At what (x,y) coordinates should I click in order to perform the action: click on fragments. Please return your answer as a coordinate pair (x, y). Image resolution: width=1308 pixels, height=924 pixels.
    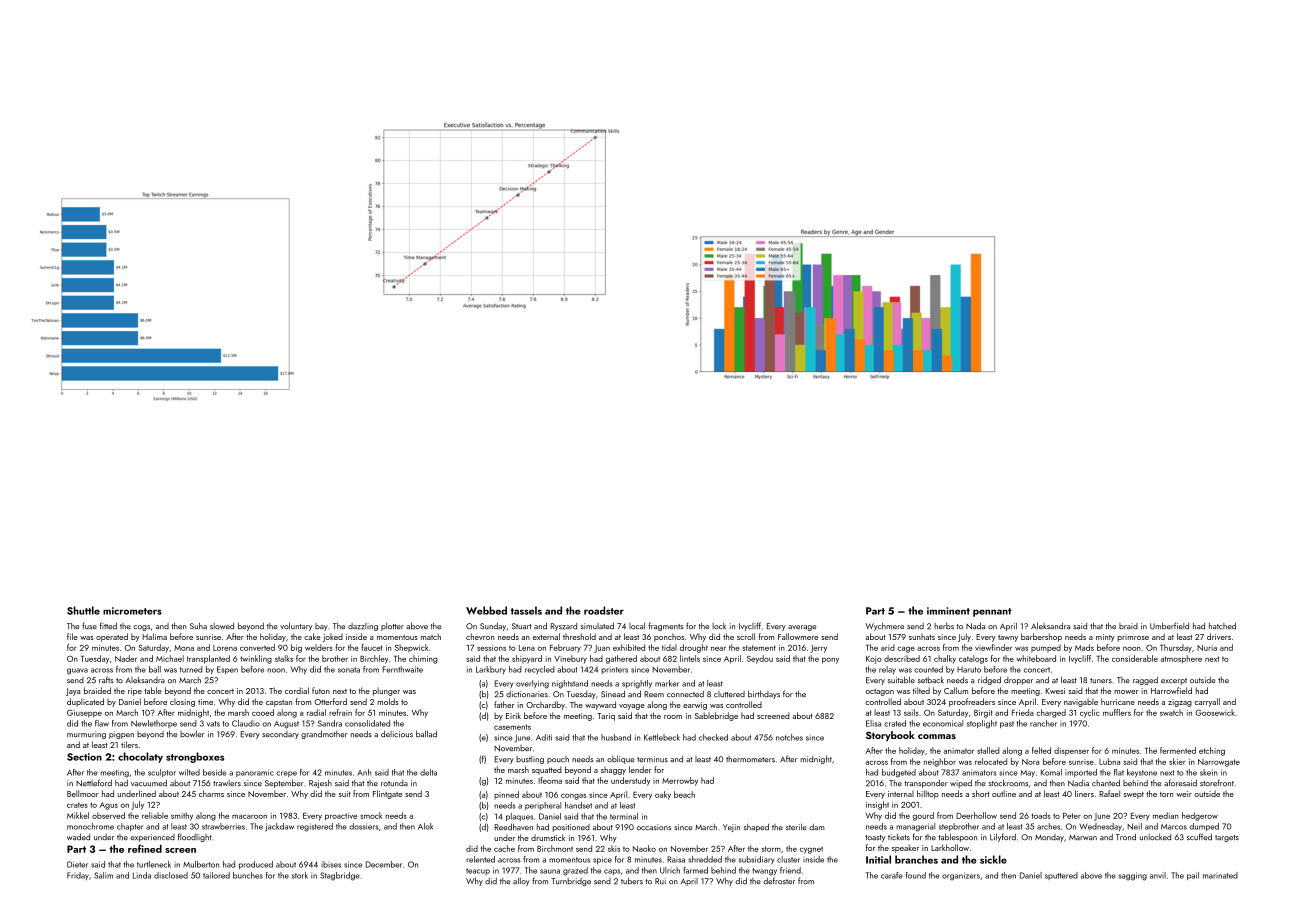
    Looking at the image, I should click on (665, 626).
